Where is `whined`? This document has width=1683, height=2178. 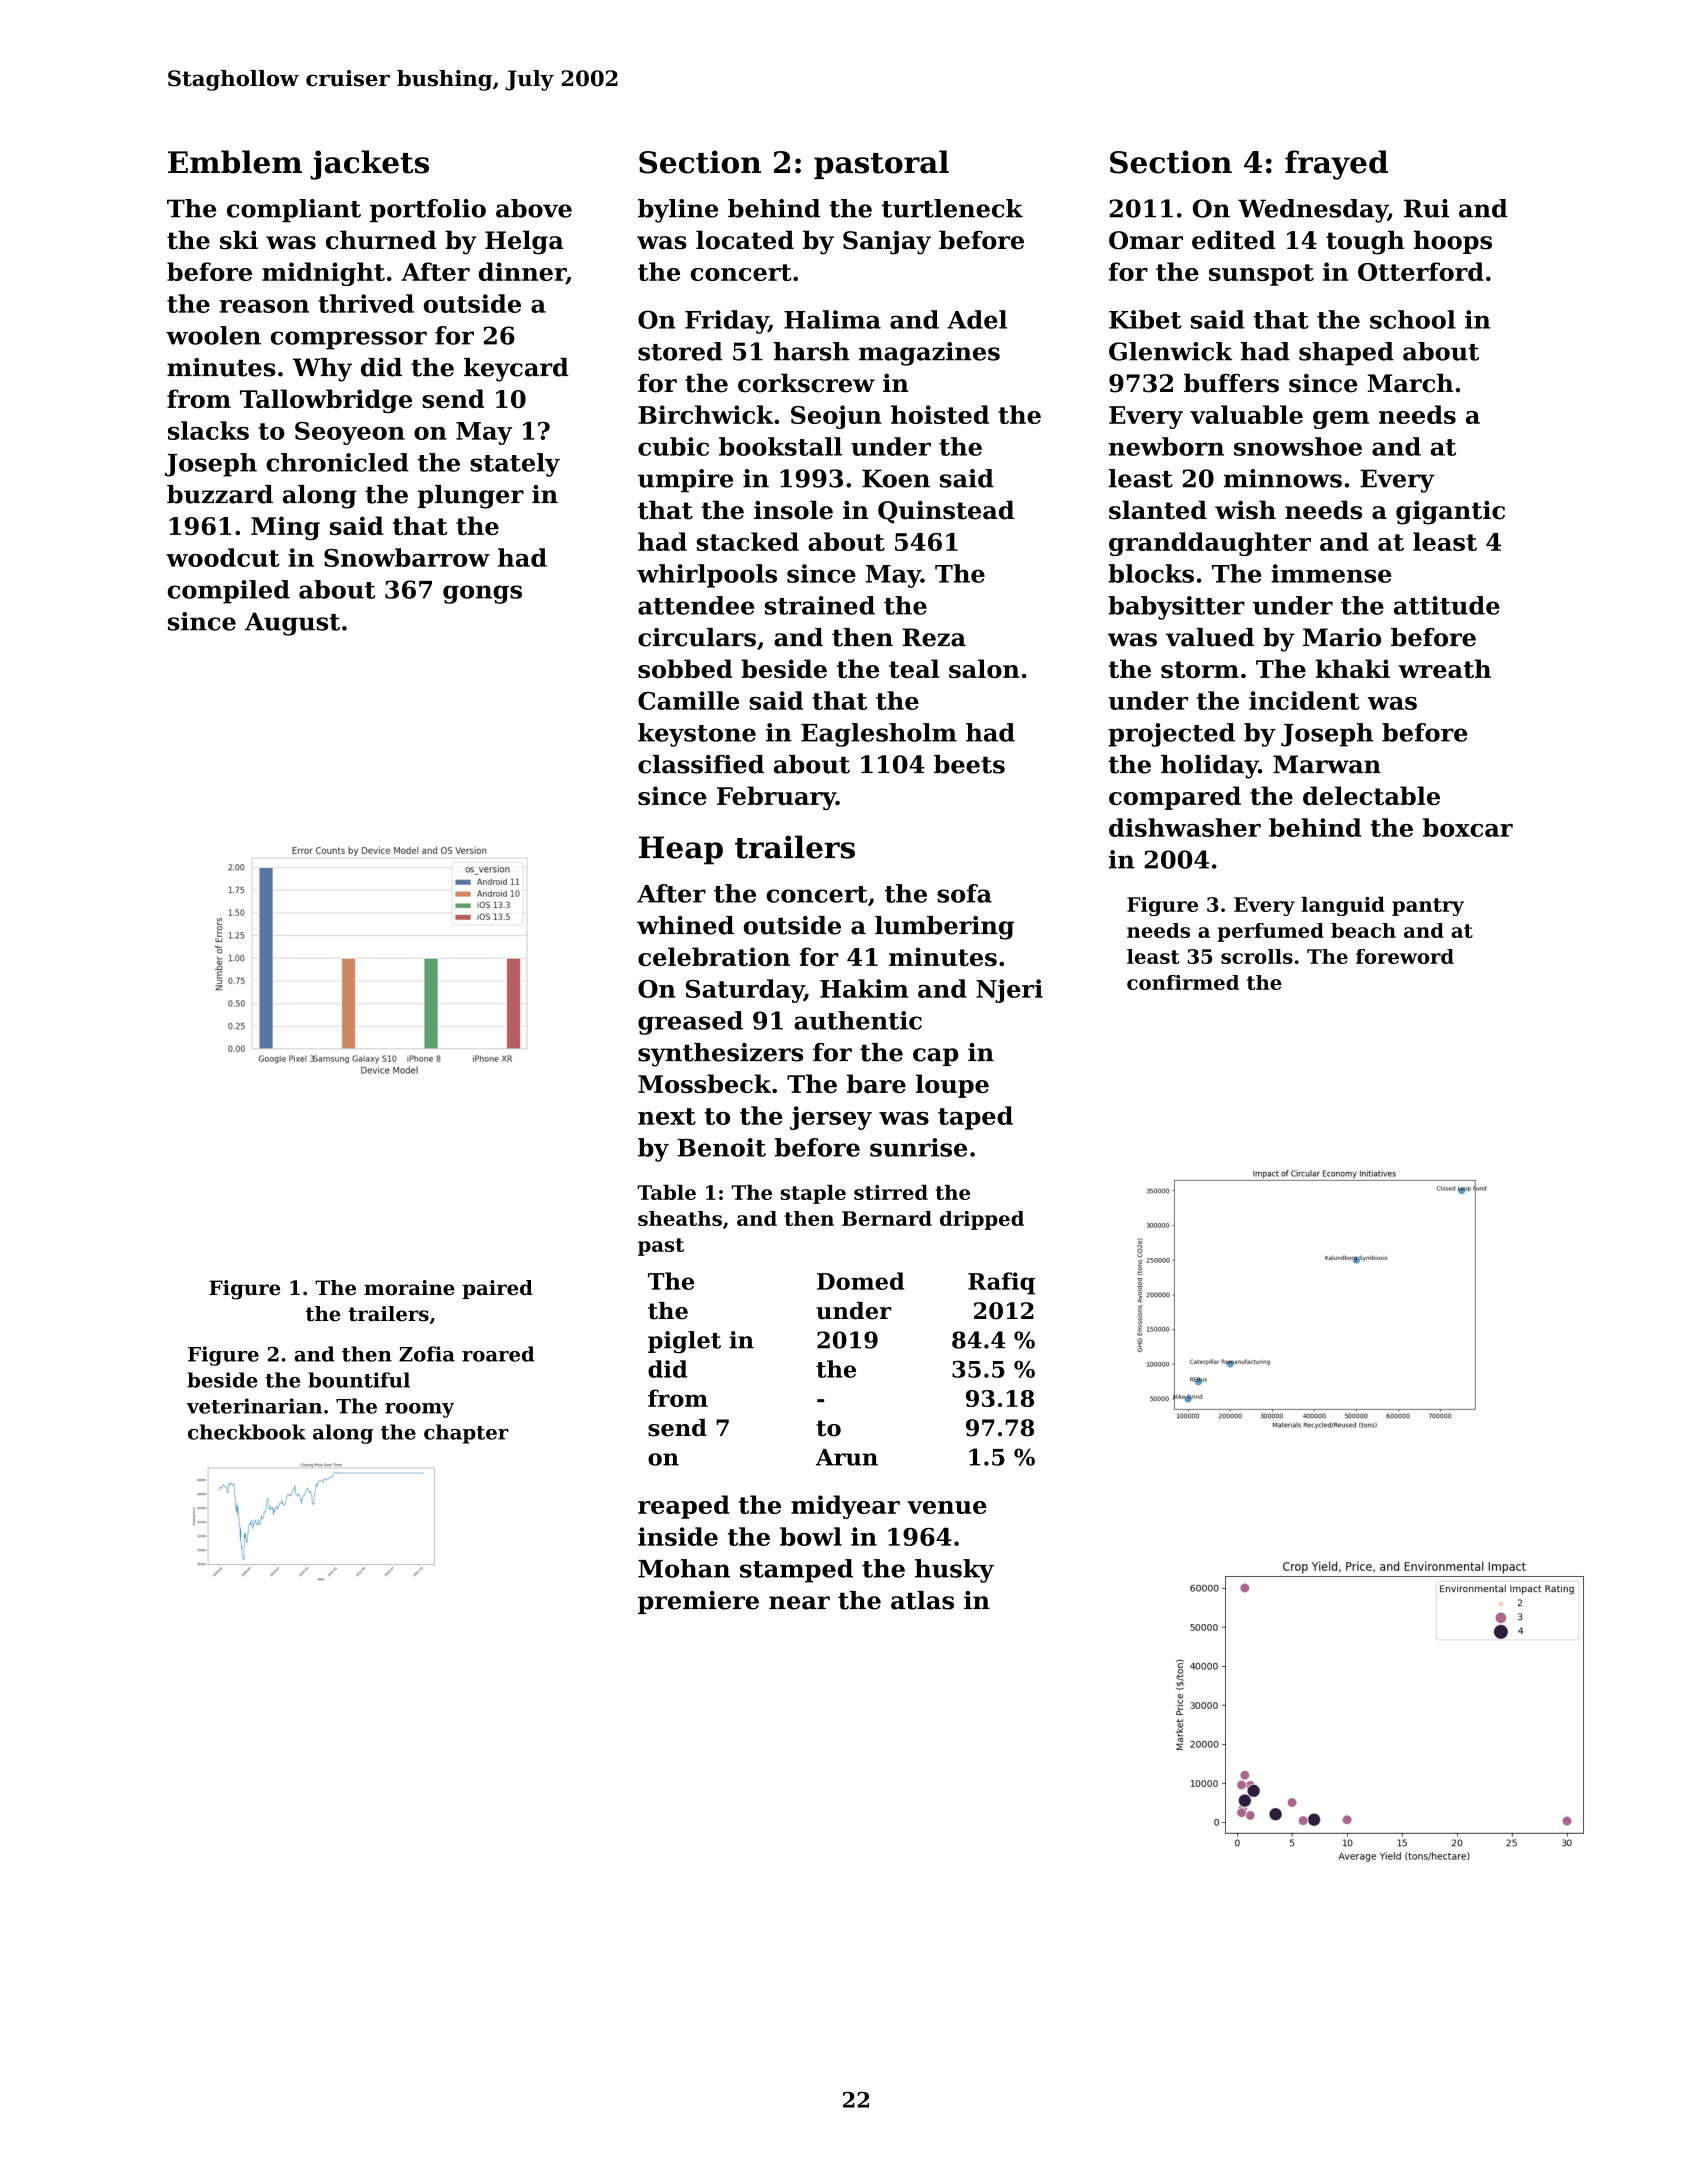 whined is located at coordinates (685, 925).
